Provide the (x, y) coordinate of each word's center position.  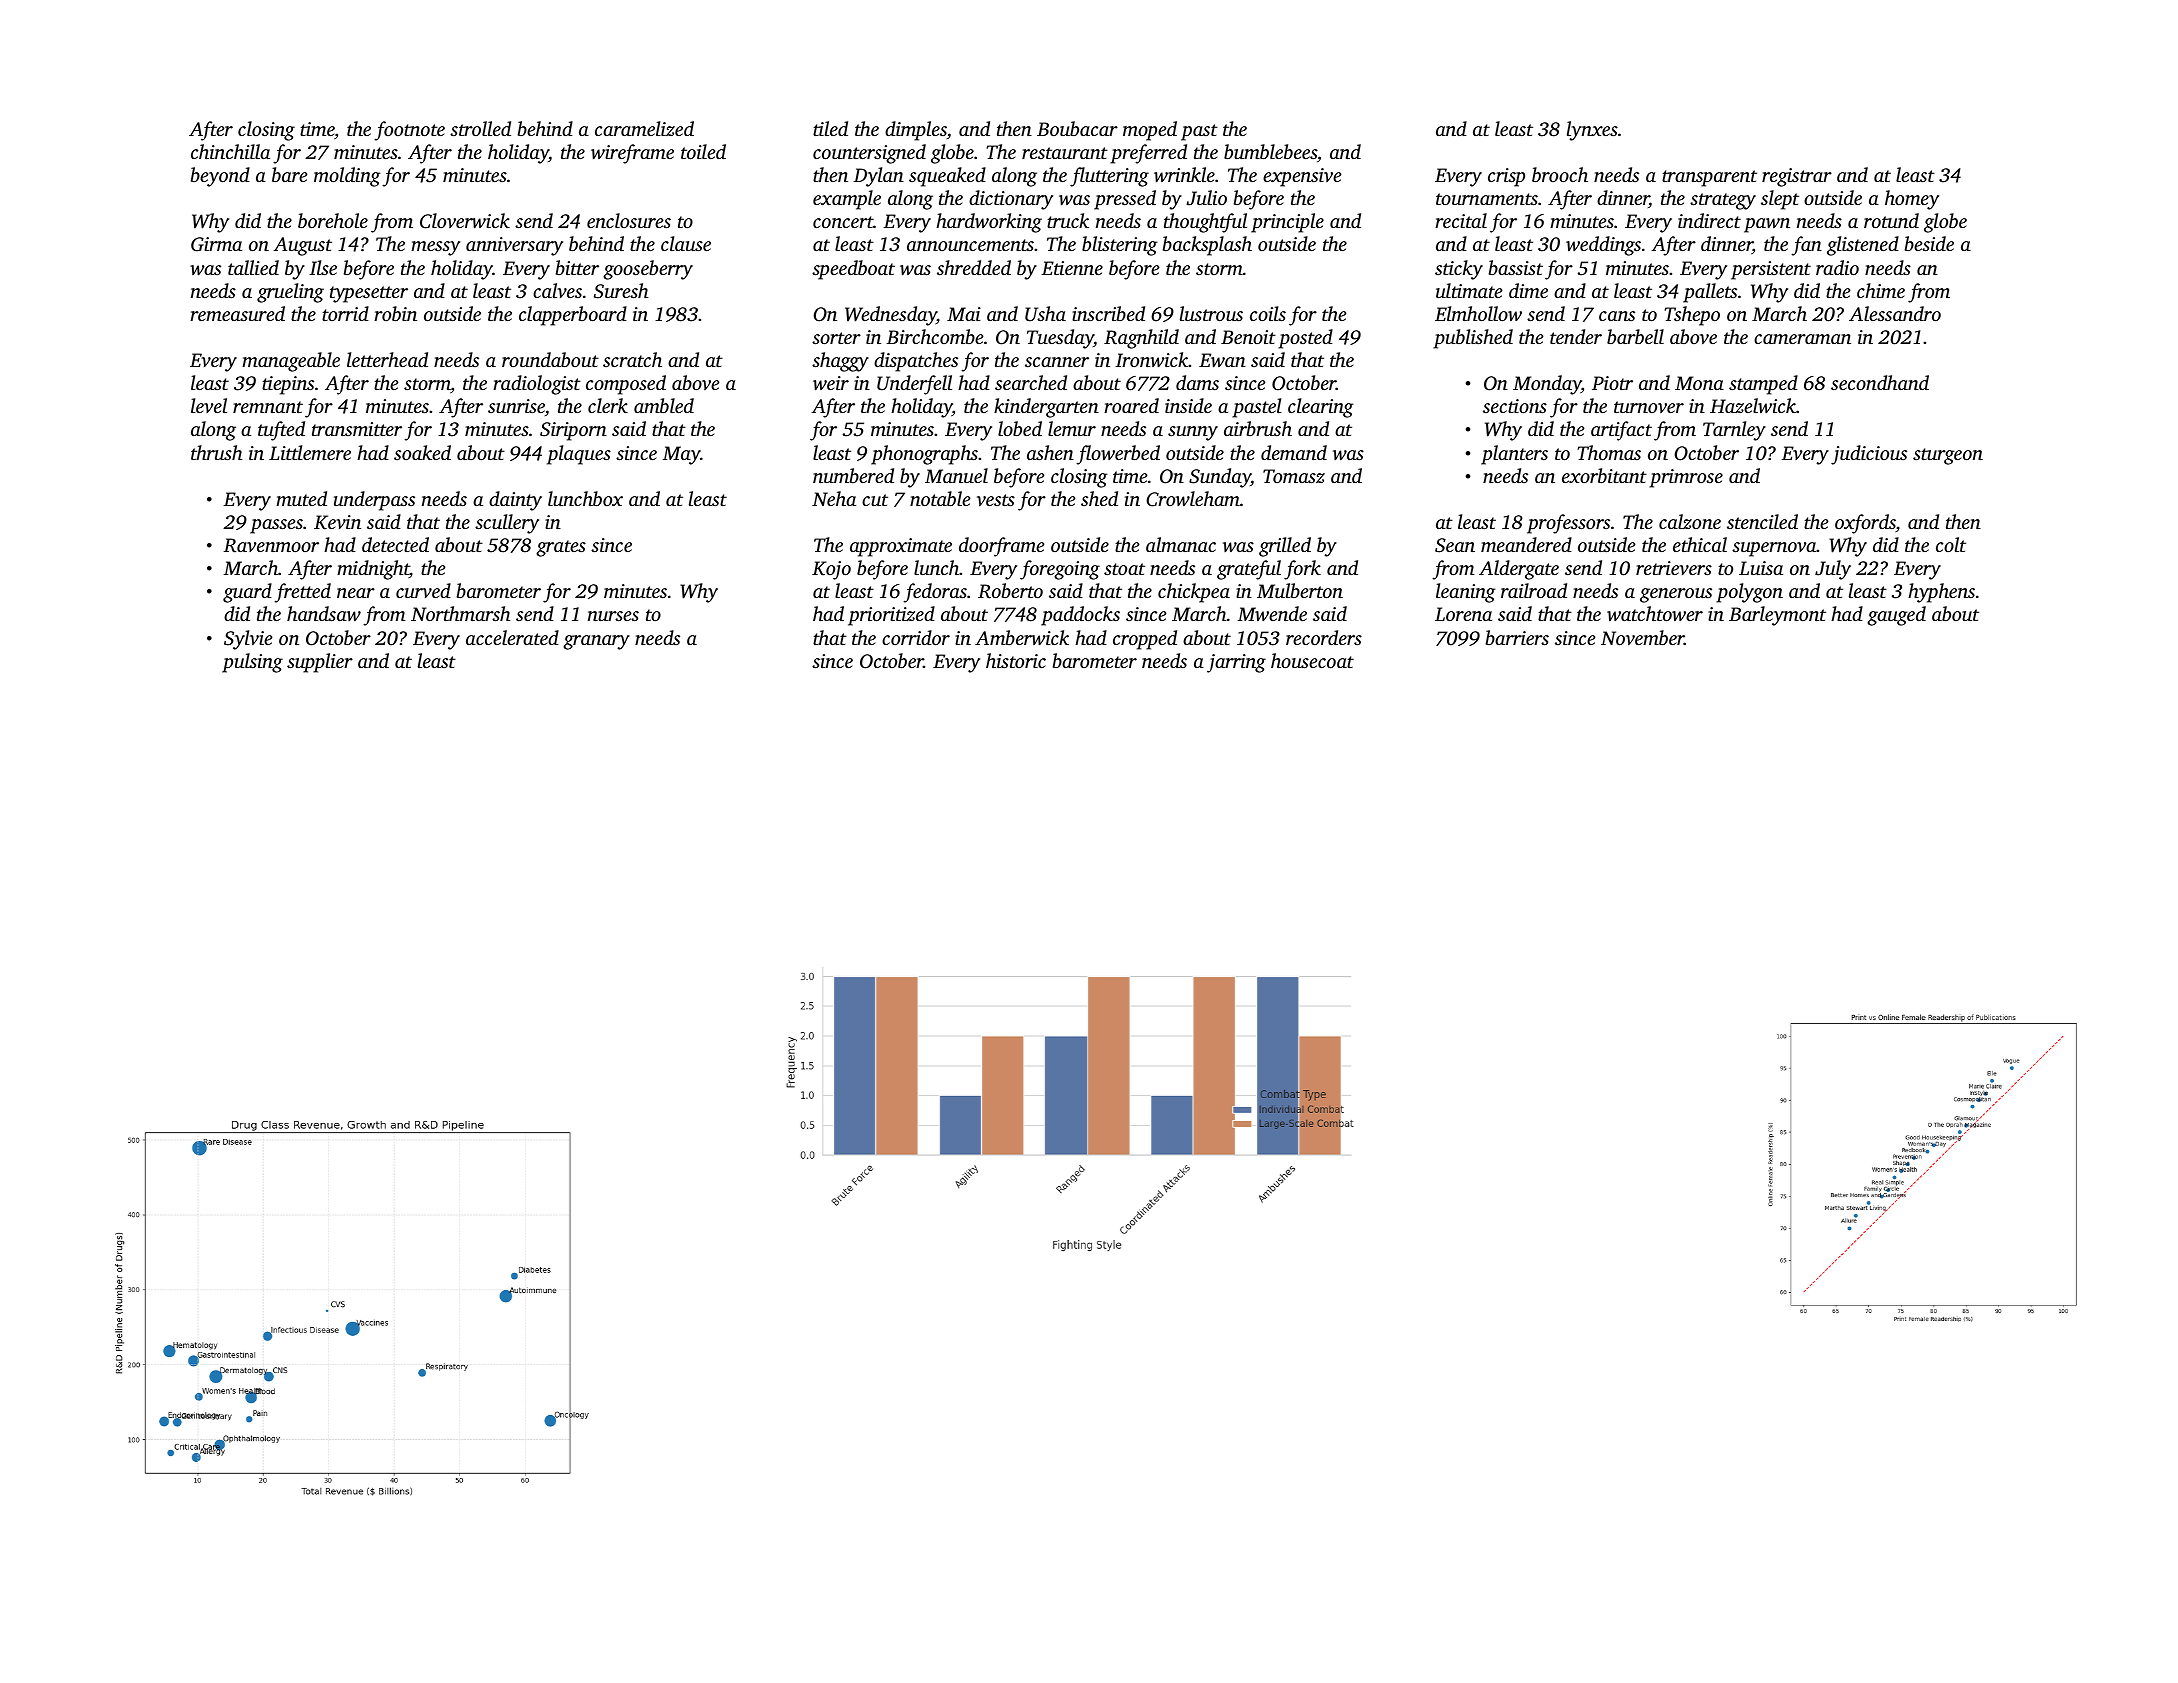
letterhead (387, 359)
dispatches (916, 362)
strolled (480, 128)
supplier (320, 663)
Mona (1699, 383)
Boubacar (1077, 128)
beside (1929, 243)
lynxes (1592, 131)
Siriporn (573, 431)
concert (843, 222)
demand (1294, 452)
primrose (1686, 478)
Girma (216, 244)
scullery (507, 524)
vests (996, 500)
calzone (1690, 521)
